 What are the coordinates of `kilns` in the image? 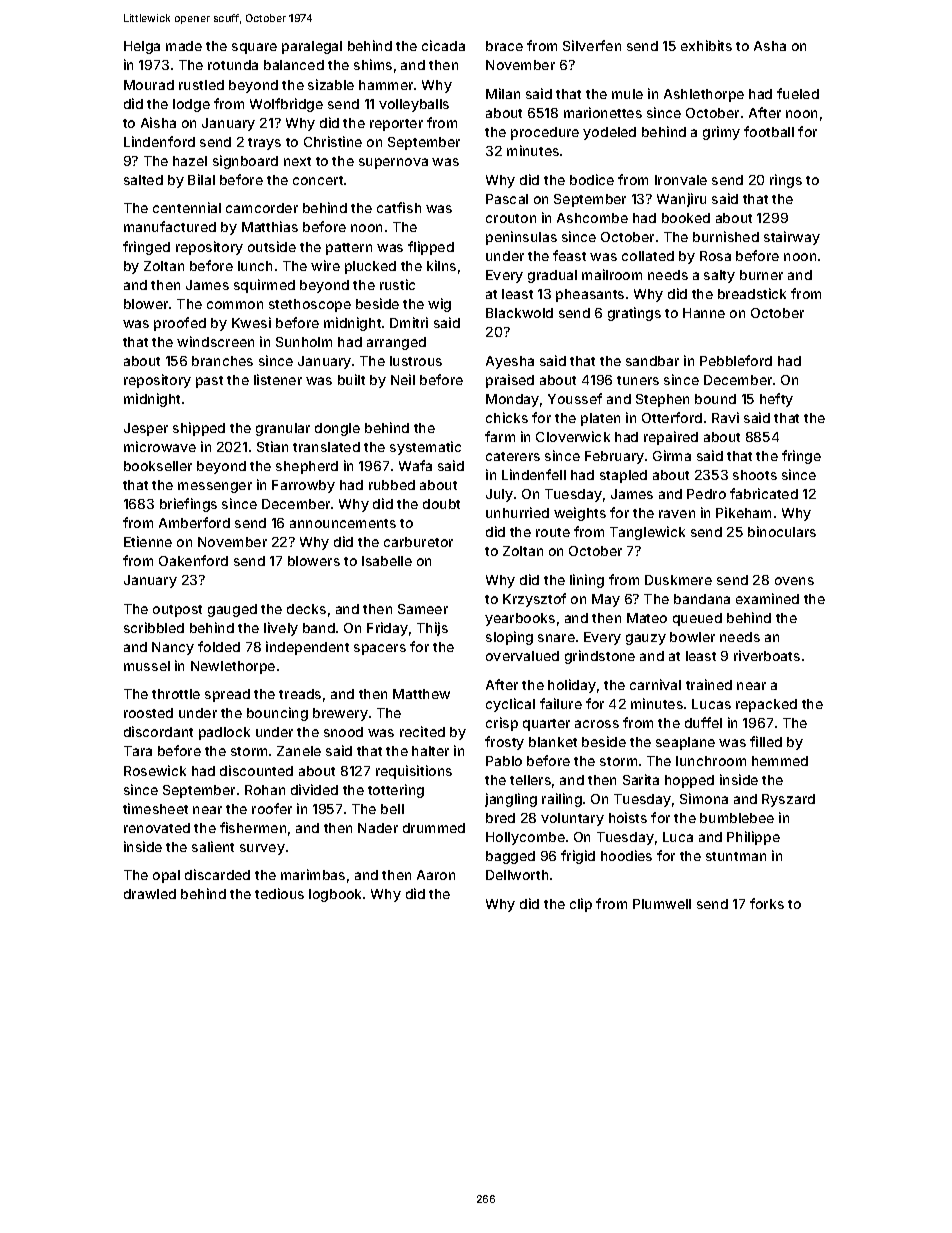 It's located at (441, 265).
